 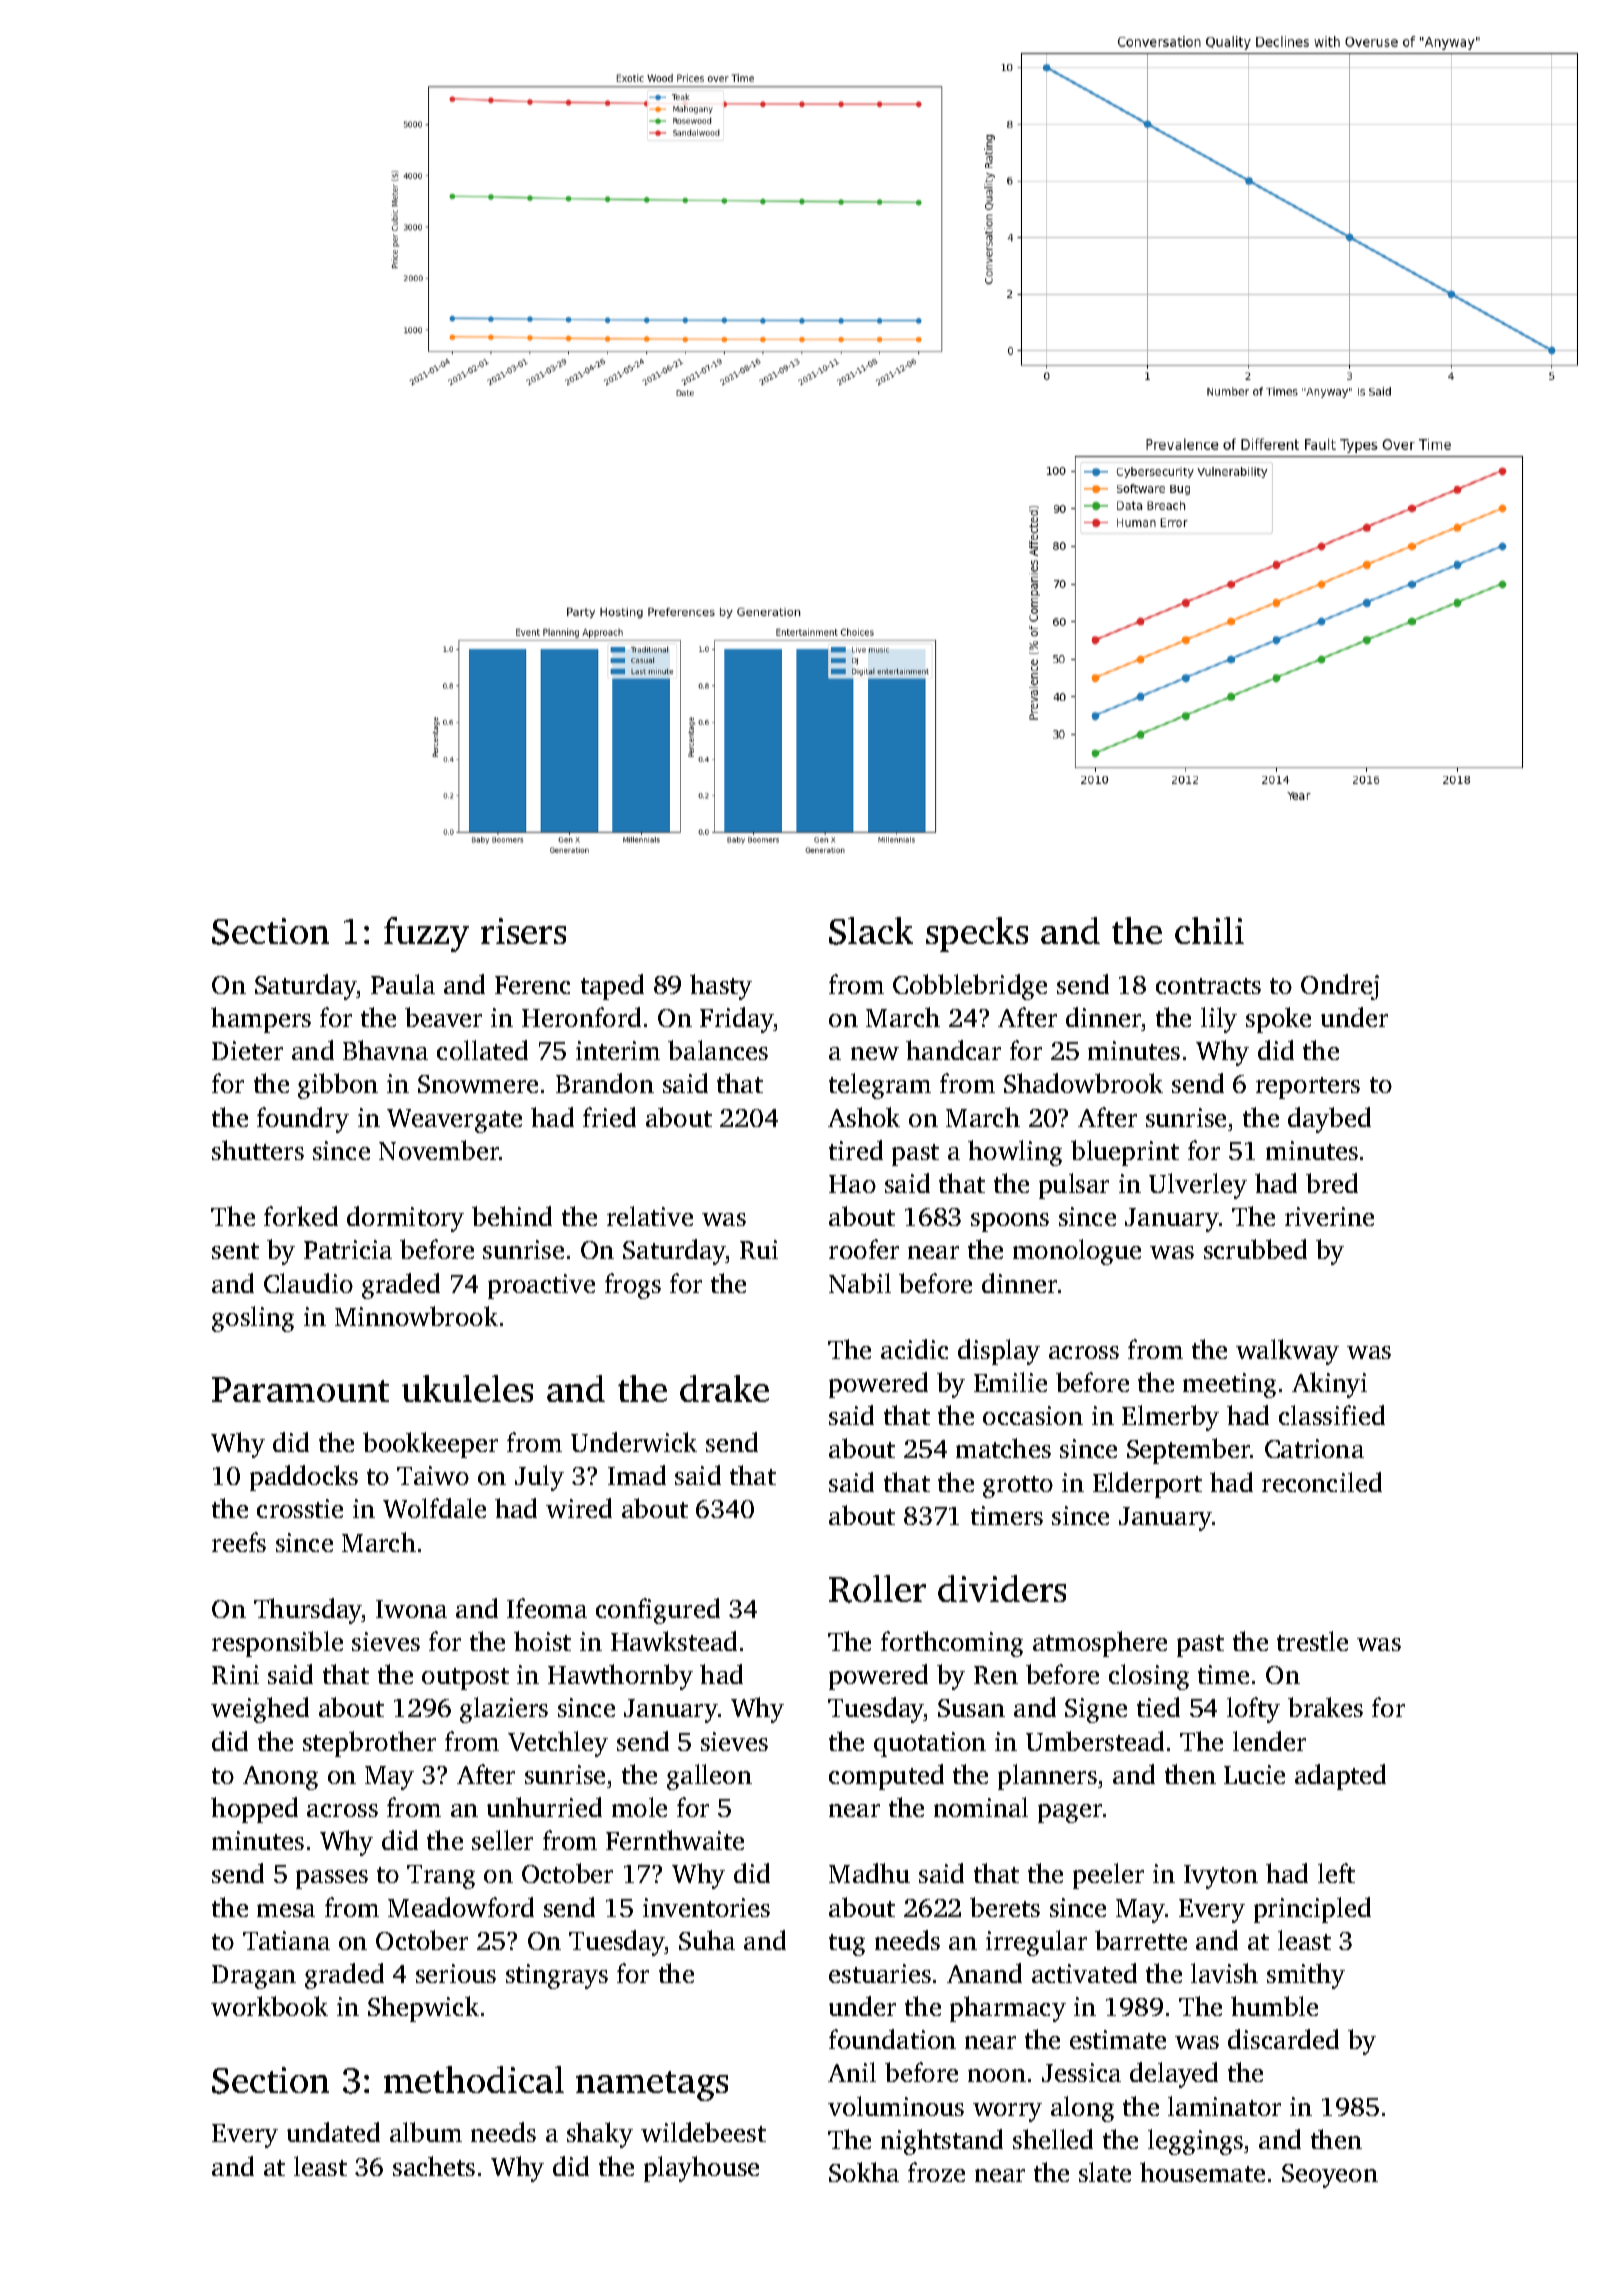 What do you see at coordinates (1008, 2009) in the screenshot?
I see `pharmacy` at bounding box center [1008, 2009].
